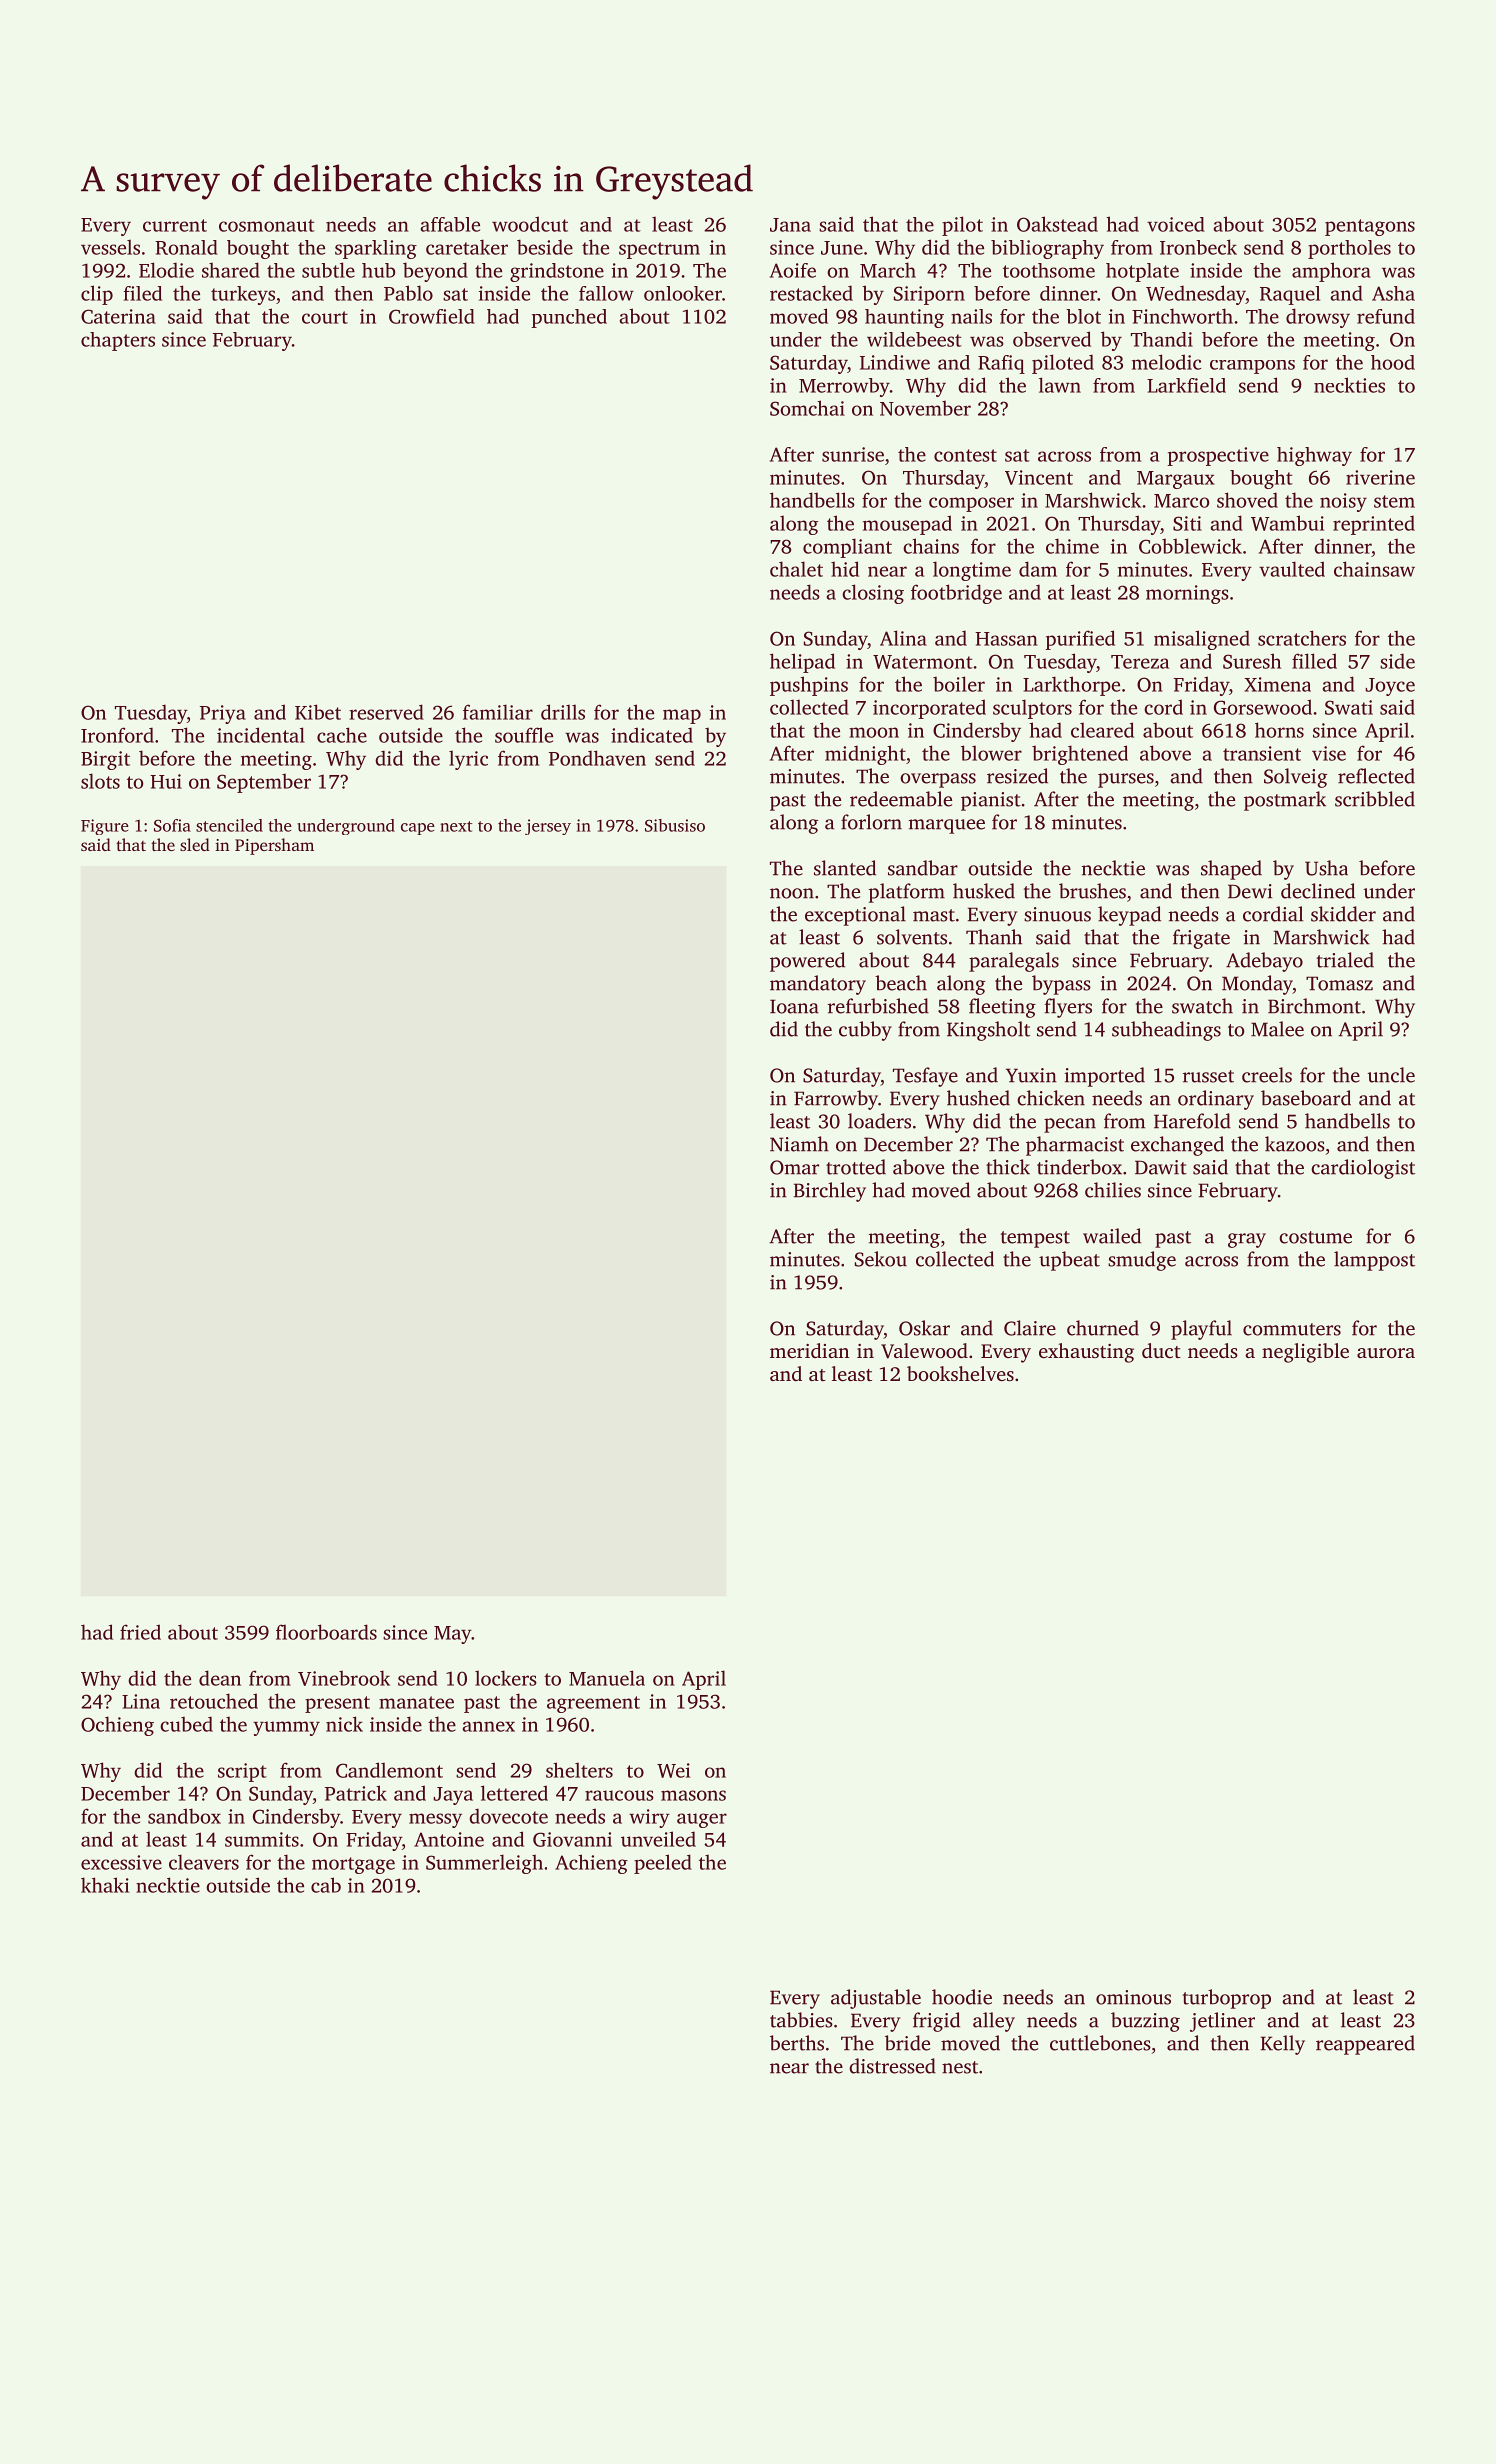  What do you see at coordinates (673, 1770) in the screenshot?
I see `Wei` at bounding box center [673, 1770].
